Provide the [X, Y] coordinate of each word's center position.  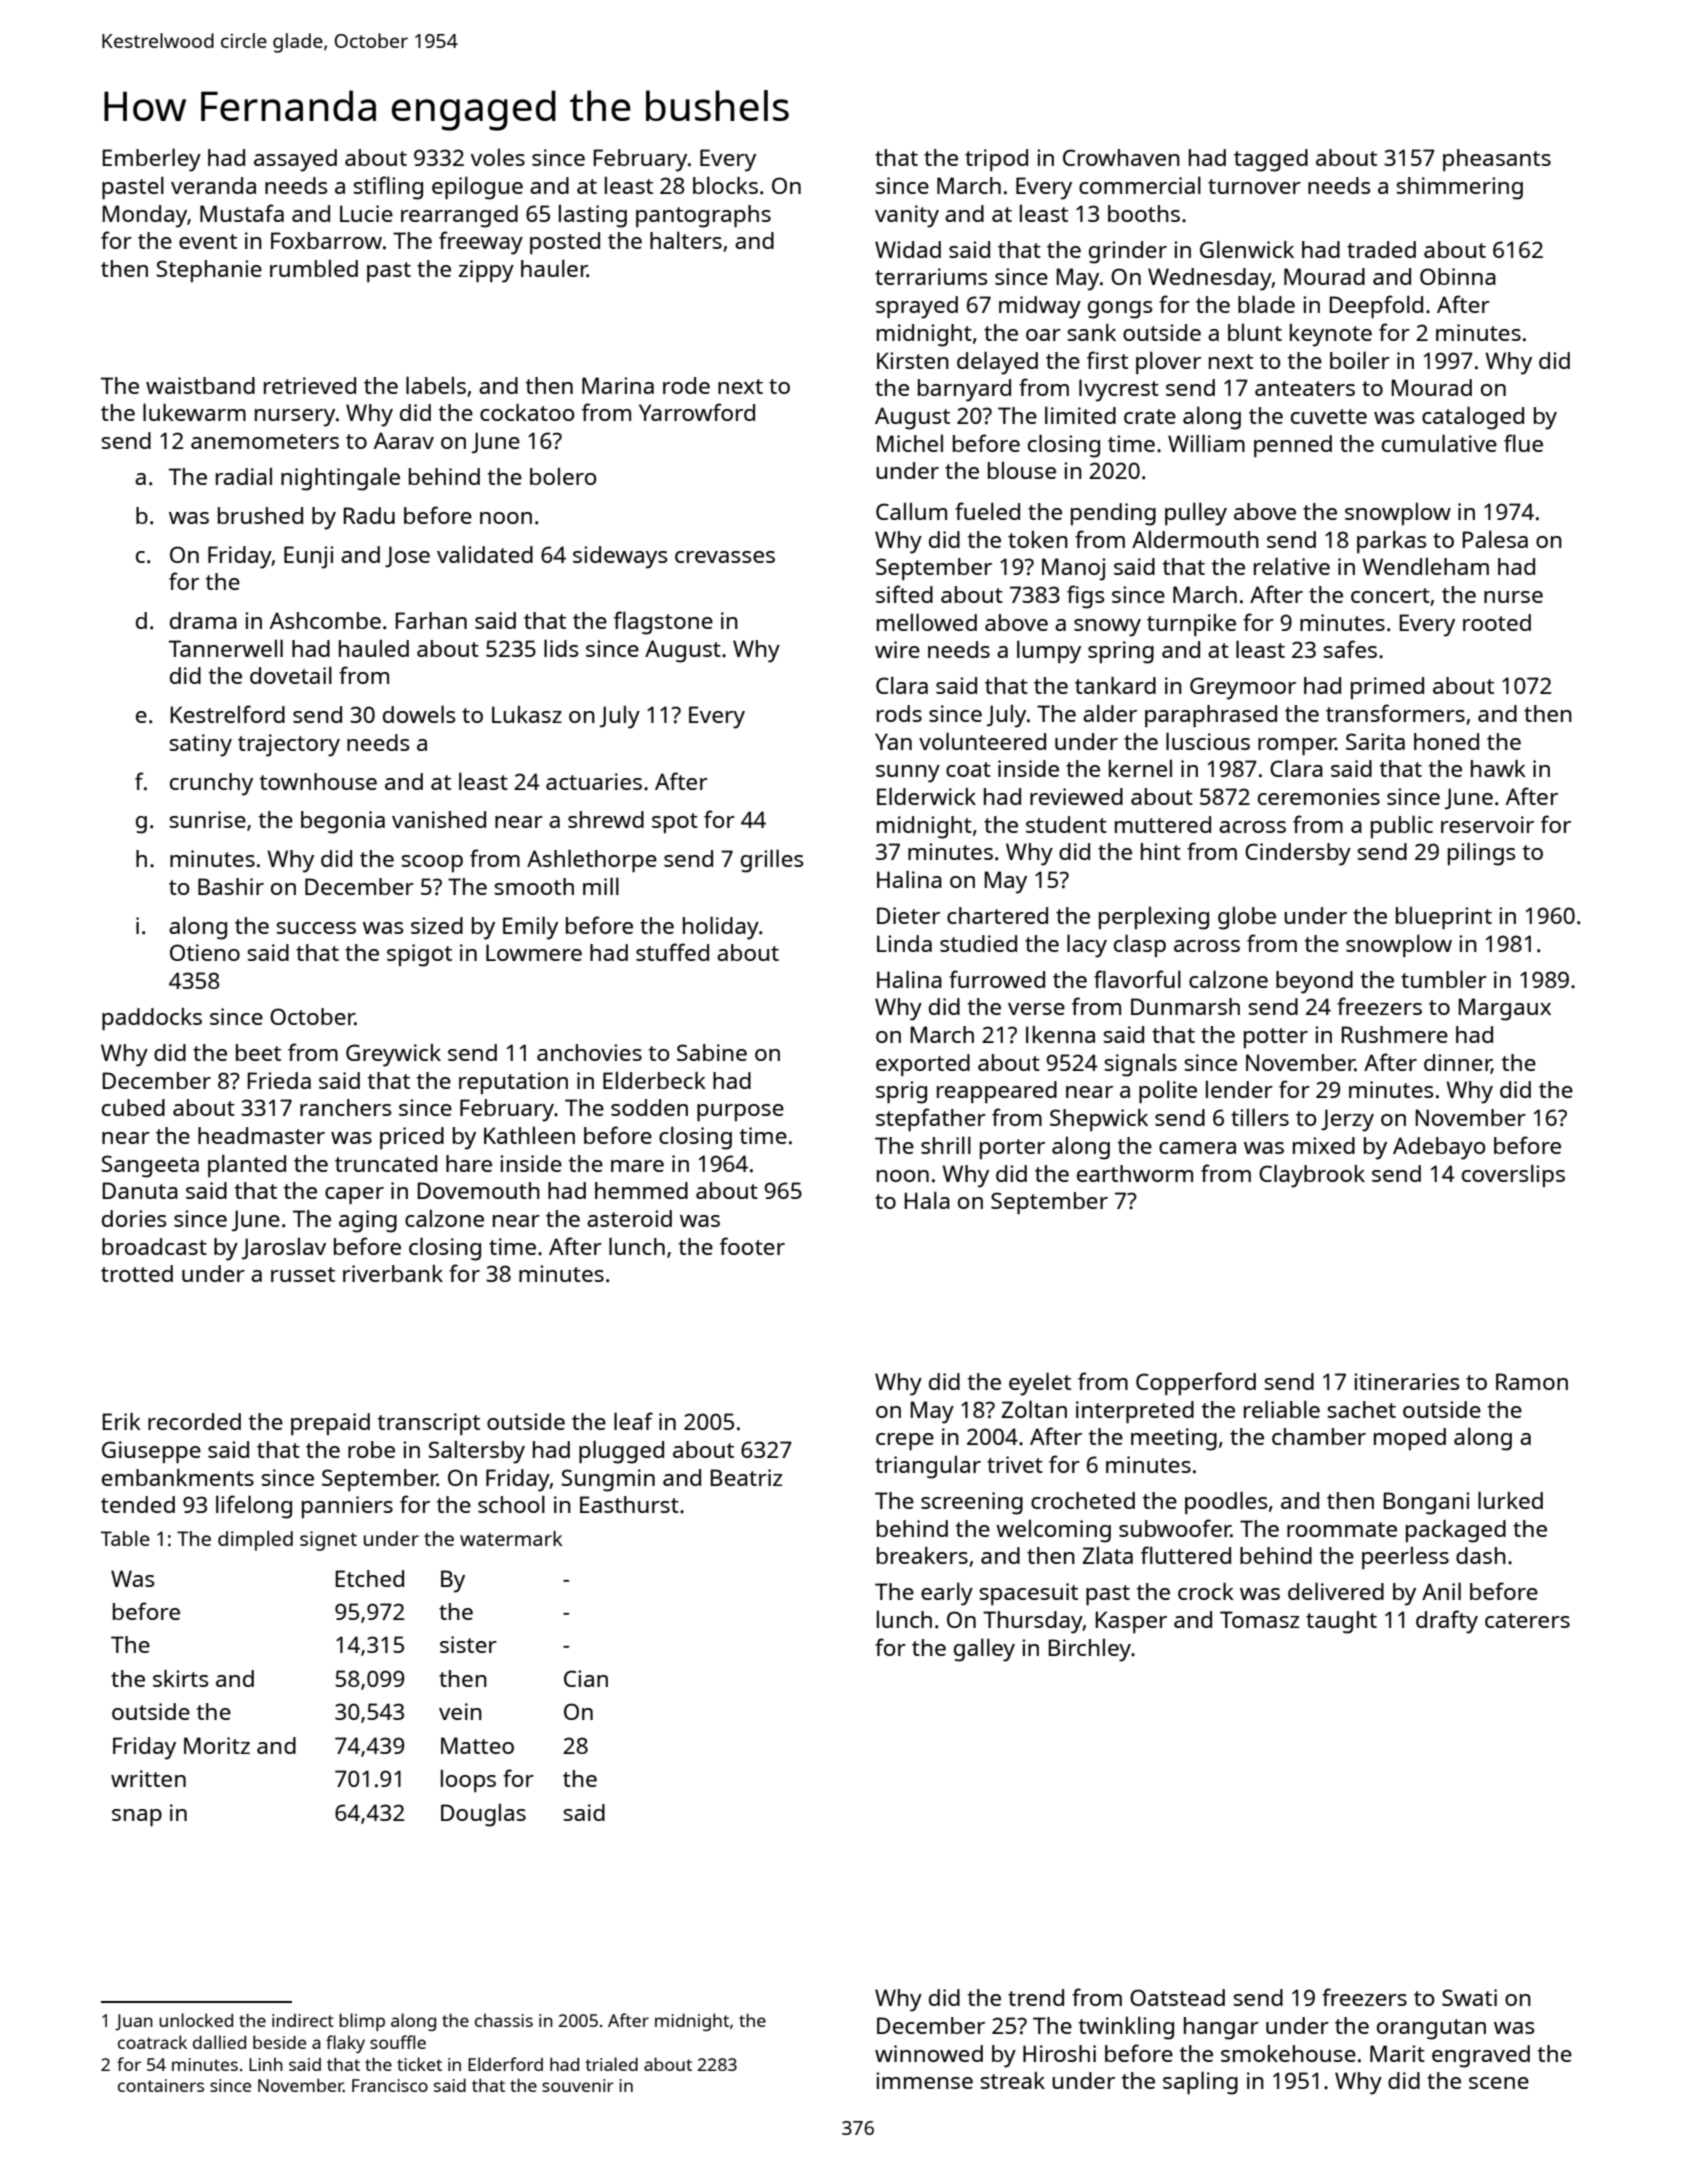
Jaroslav [284, 1248]
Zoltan [1034, 1409]
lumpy [1049, 652]
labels [436, 385]
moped [1410, 1439]
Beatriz [746, 1477]
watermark [511, 1538]
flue [1523, 443]
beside [279, 2042]
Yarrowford [697, 412]
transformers [1395, 713]
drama [203, 620]
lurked [1510, 1500]
